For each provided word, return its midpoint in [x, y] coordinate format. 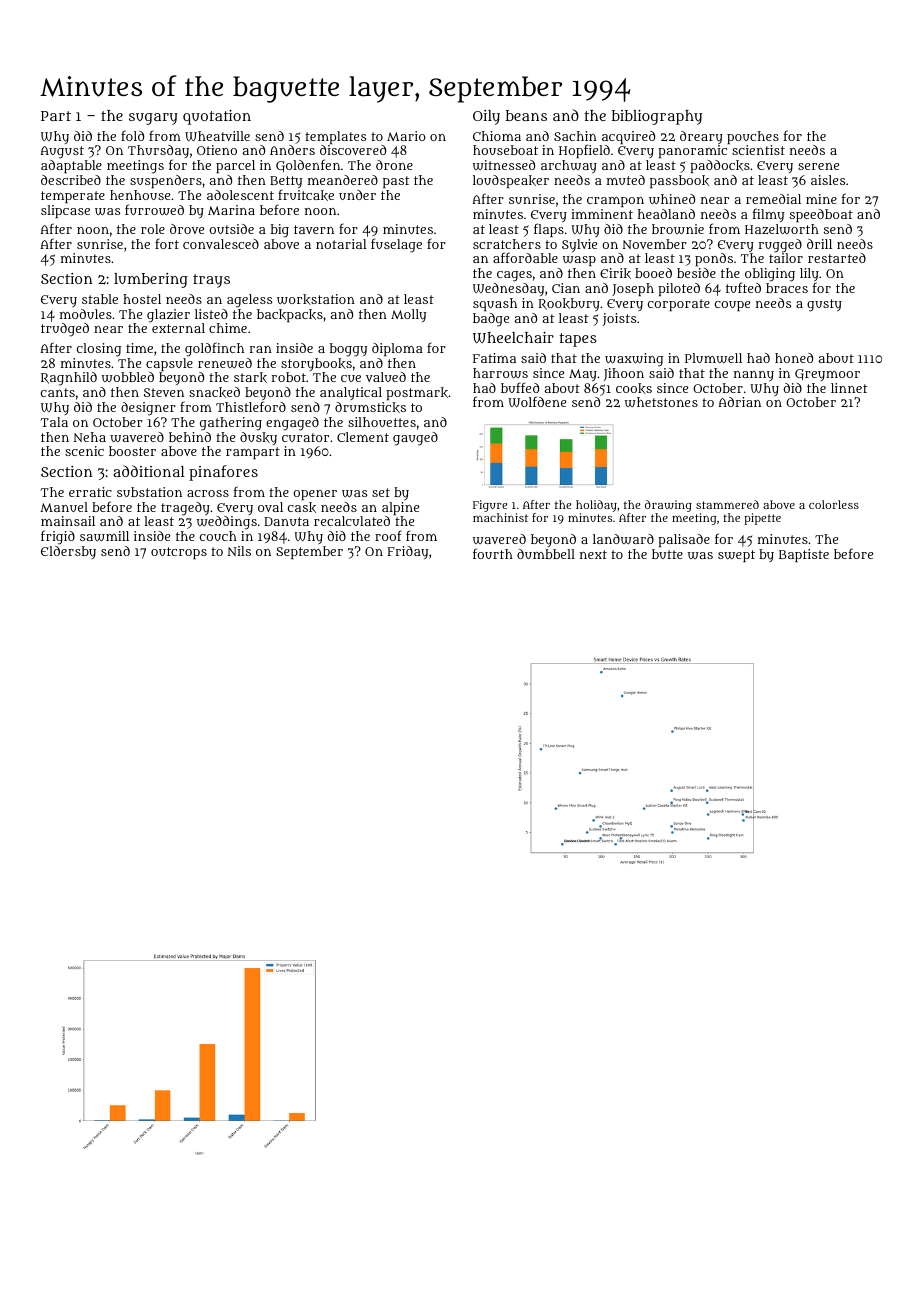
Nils [239, 551]
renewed [225, 363]
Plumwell [713, 358]
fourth [493, 553]
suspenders [166, 181]
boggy [348, 350]
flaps [549, 230]
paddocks [720, 166]
